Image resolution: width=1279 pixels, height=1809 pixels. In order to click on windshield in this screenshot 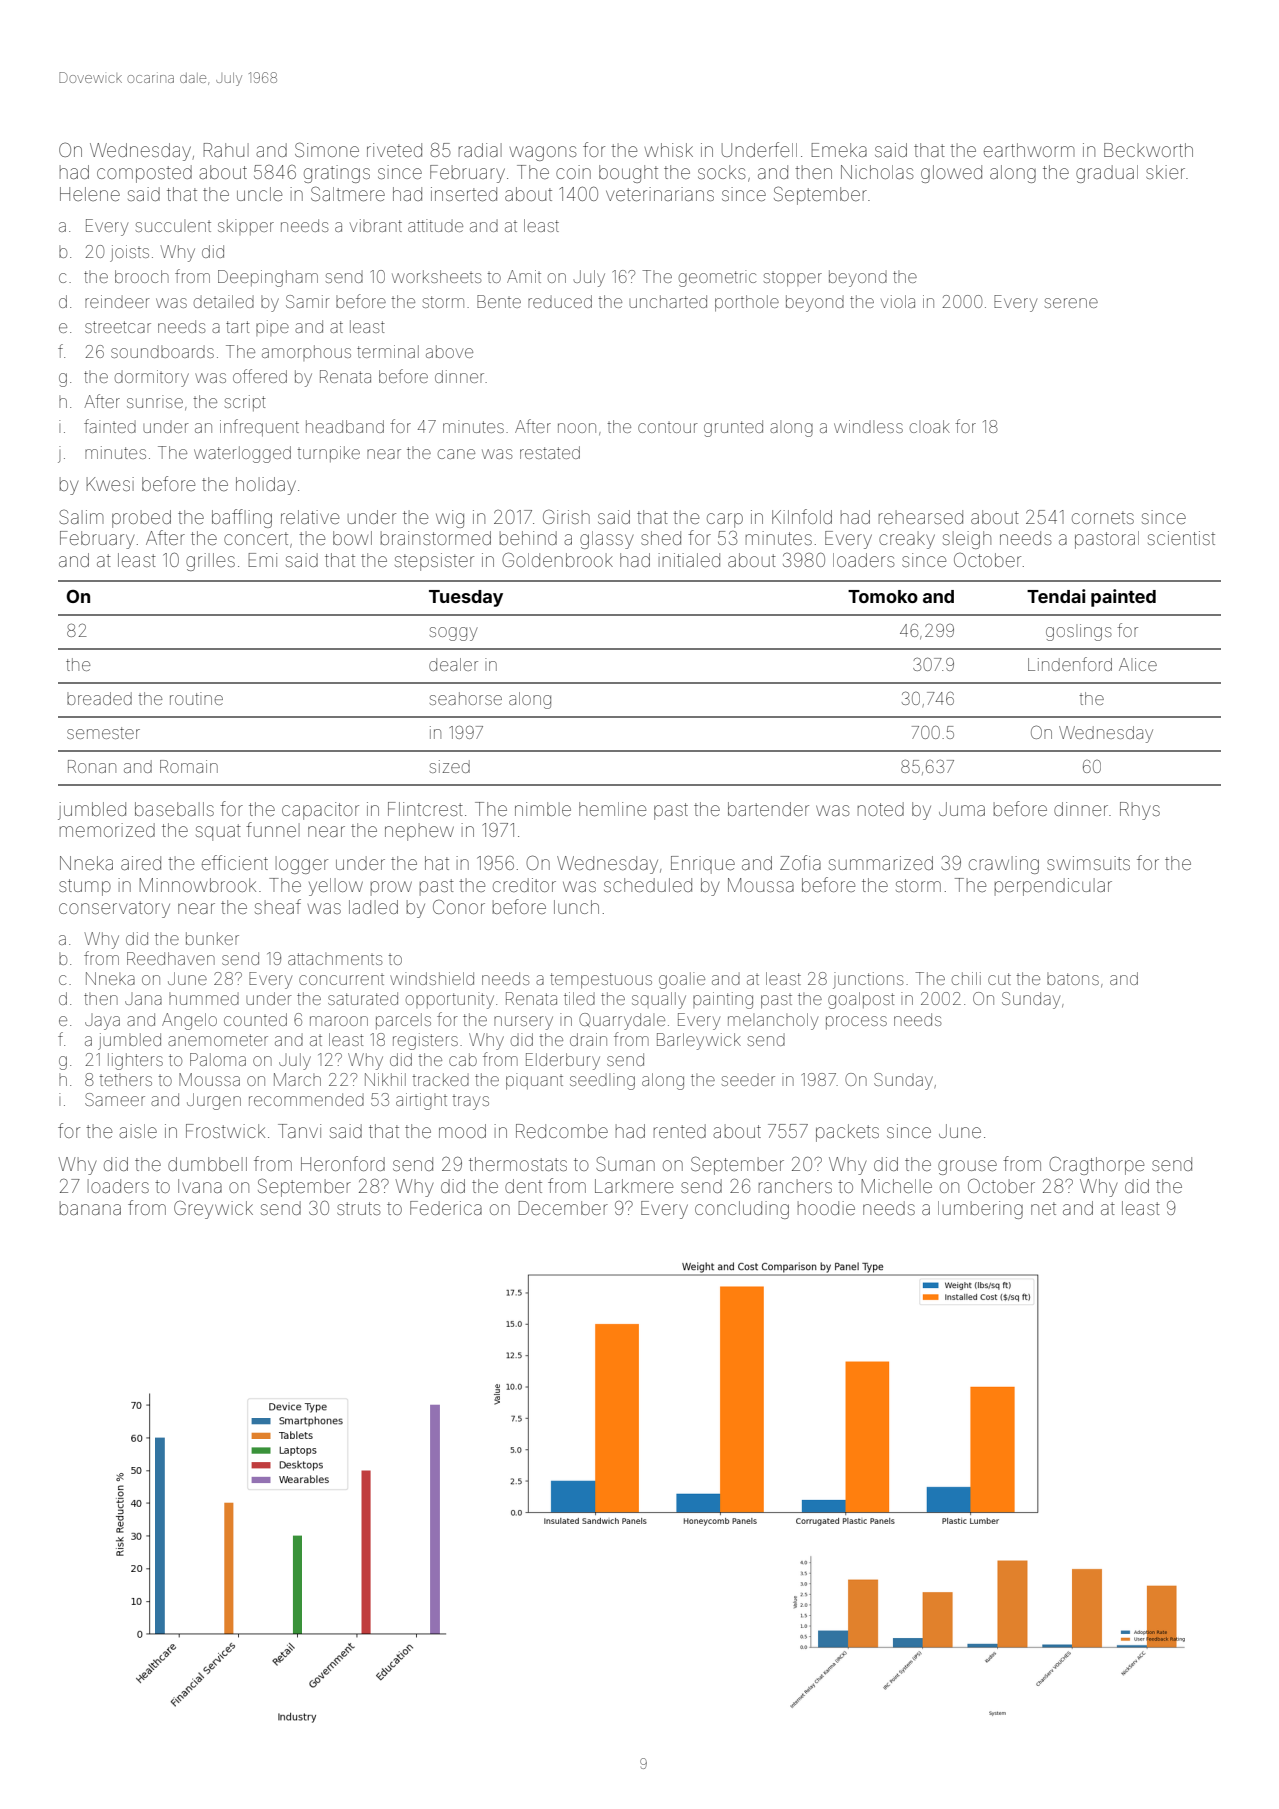, I will do `click(432, 978)`.
